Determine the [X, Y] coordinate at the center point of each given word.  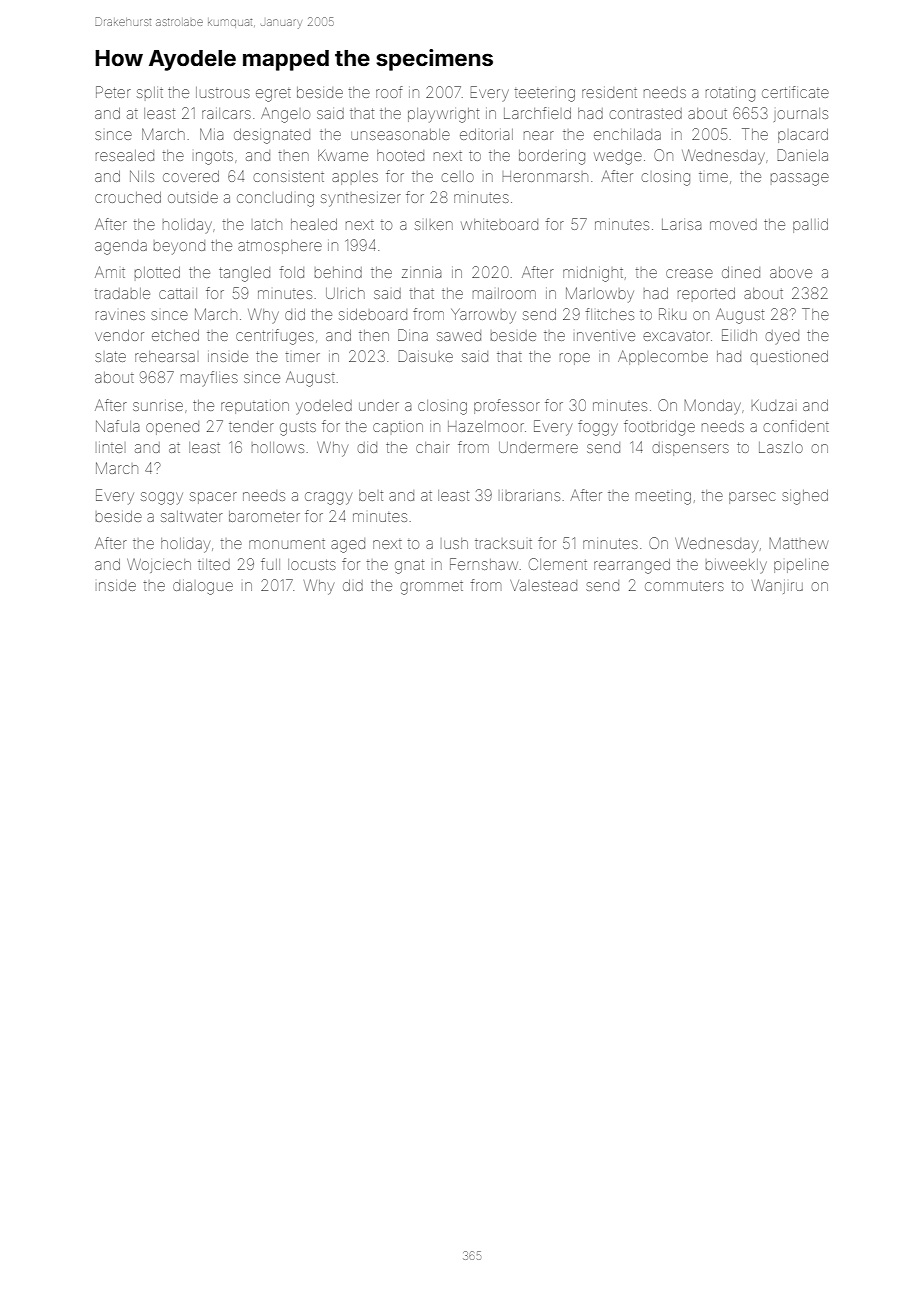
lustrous [223, 92]
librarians [531, 496]
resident [609, 92]
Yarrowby [483, 316]
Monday [713, 406]
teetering [545, 95]
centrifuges [275, 337]
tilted [214, 564]
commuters [684, 586]
